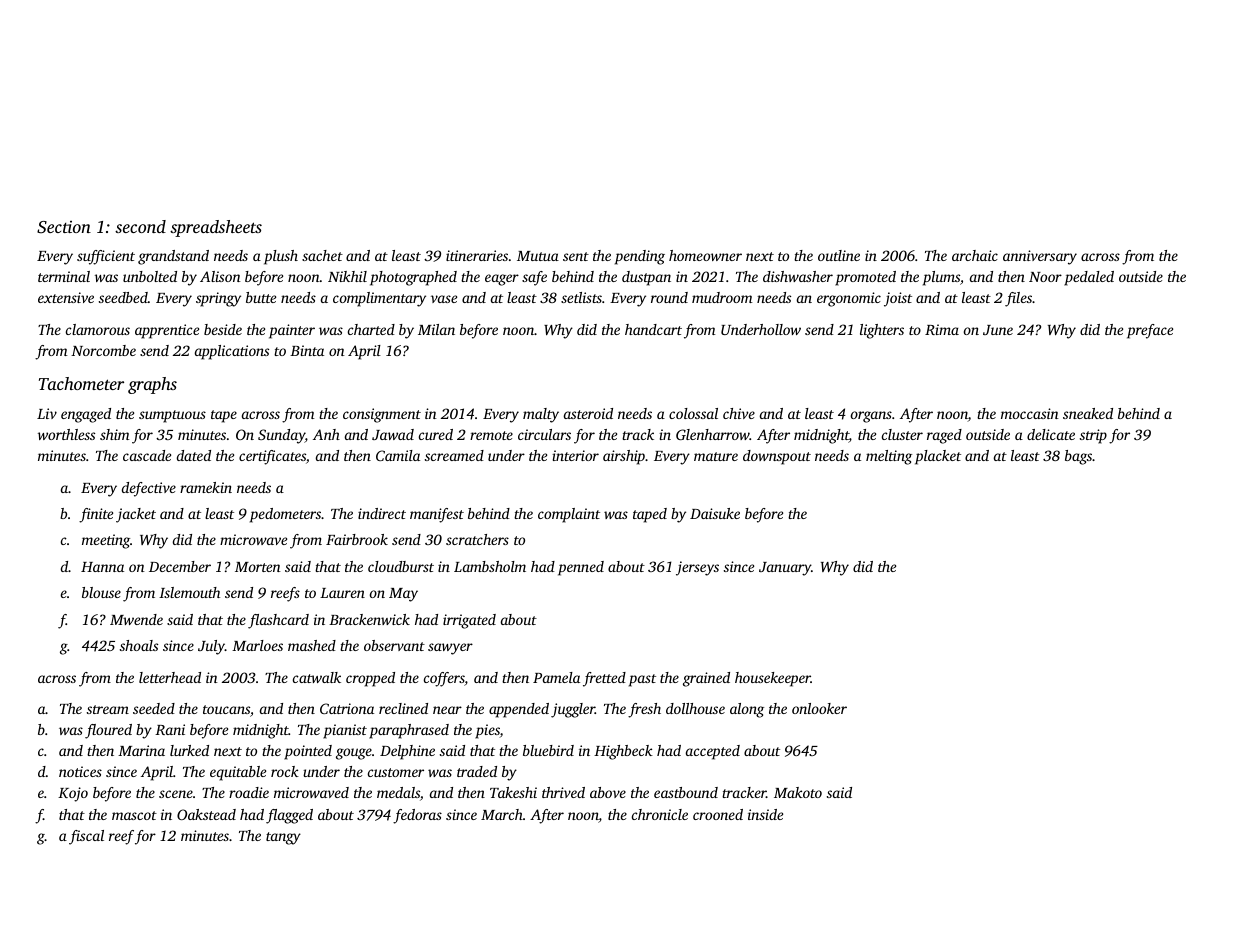  I want to click on appended, so click(519, 710).
